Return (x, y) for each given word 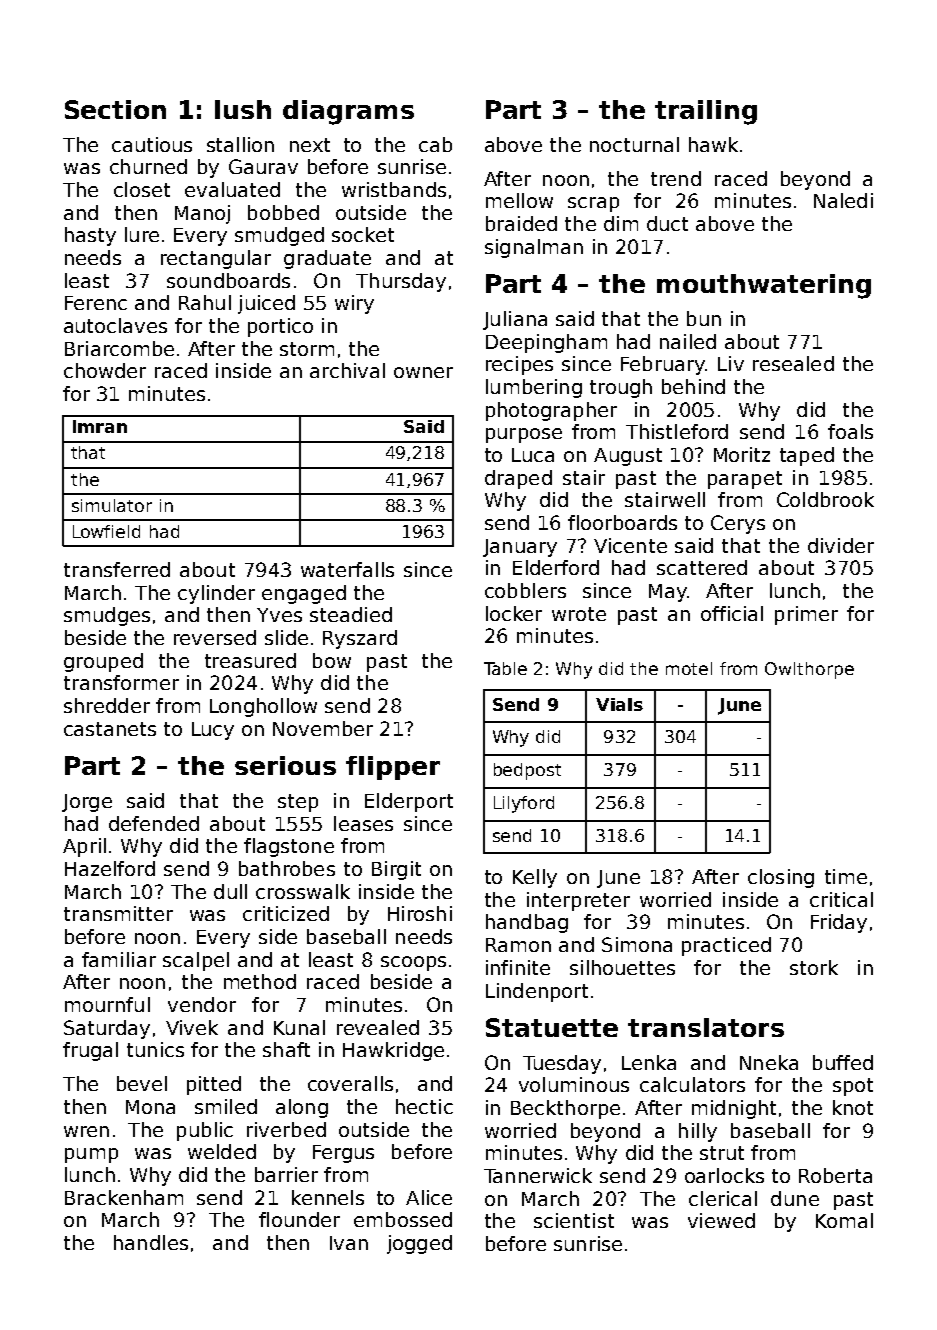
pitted (214, 1085)
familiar (119, 959)
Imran (100, 426)
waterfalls (347, 569)
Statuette (552, 1027)
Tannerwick (538, 1175)
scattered (702, 567)
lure (142, 234)
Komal (844, 1220)
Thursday (401, 282)
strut (722, 1153)
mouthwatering (764, 286)
